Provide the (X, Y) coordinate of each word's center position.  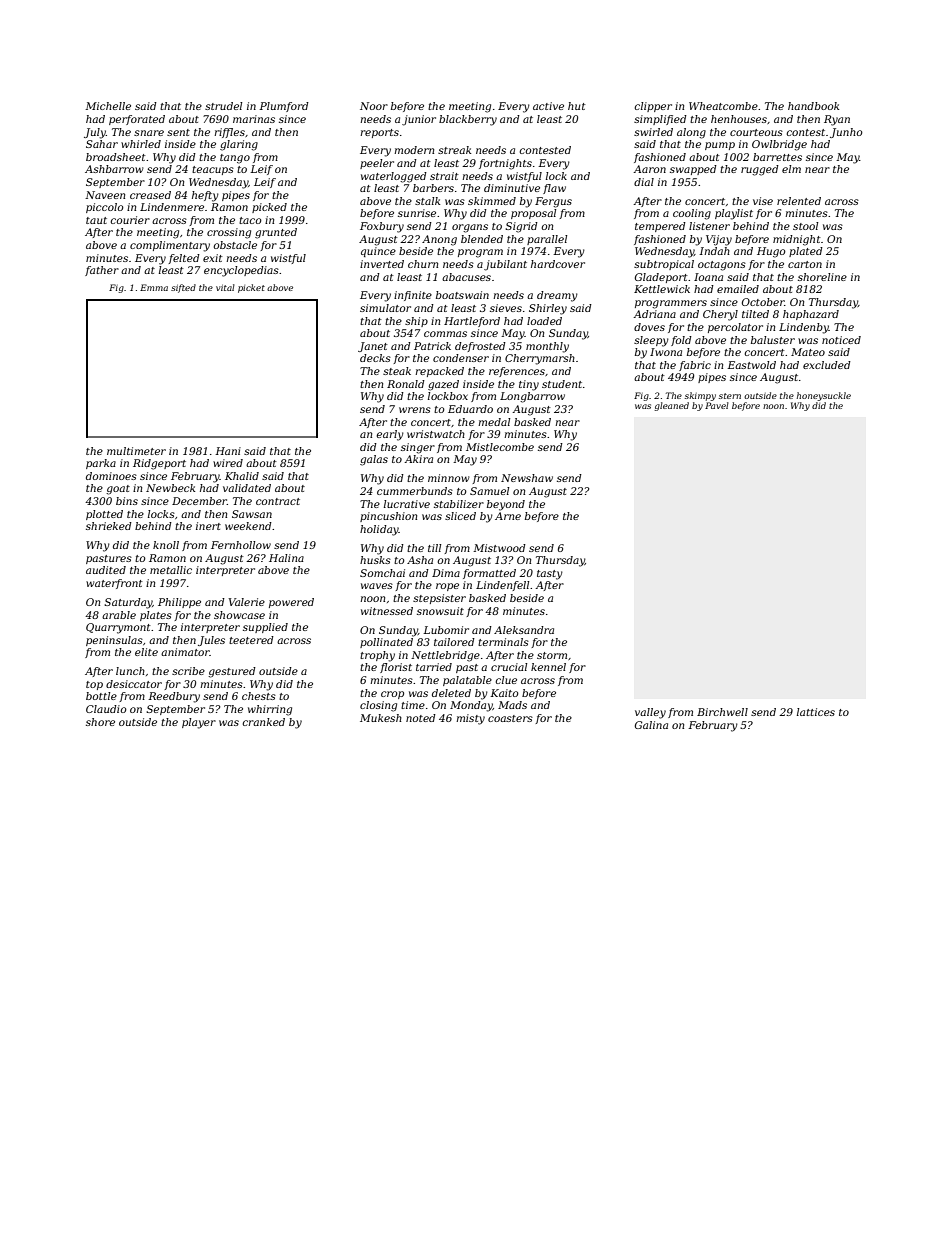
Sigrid (521, 227)
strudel (223, 106)
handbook (813, 106)
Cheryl (720, 315)
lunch (130, 671)
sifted (183, 288)
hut (577, 106)
